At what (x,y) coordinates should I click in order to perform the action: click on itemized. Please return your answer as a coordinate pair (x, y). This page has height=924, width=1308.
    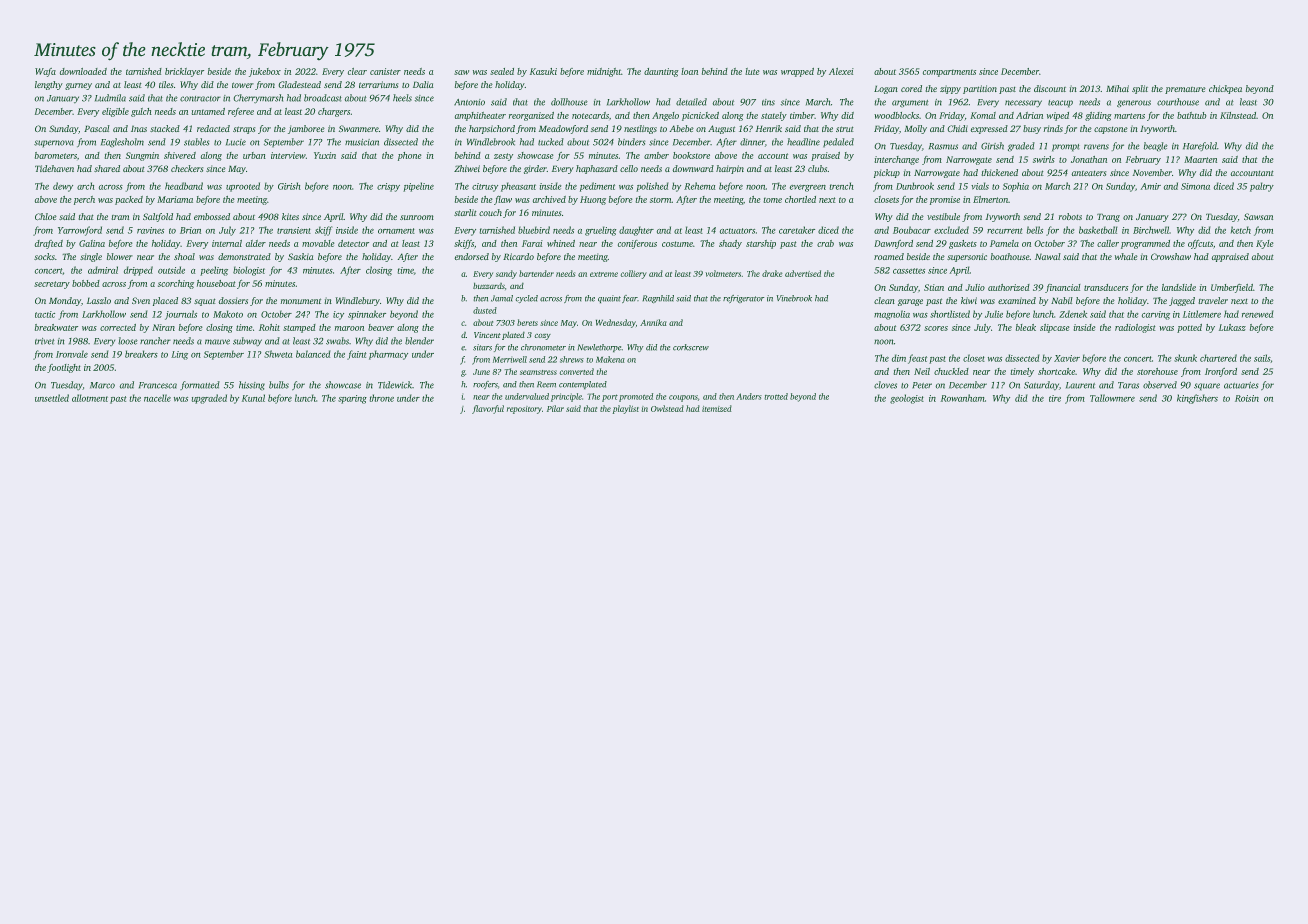
    Looking at the image, I should click on (717, 408).
